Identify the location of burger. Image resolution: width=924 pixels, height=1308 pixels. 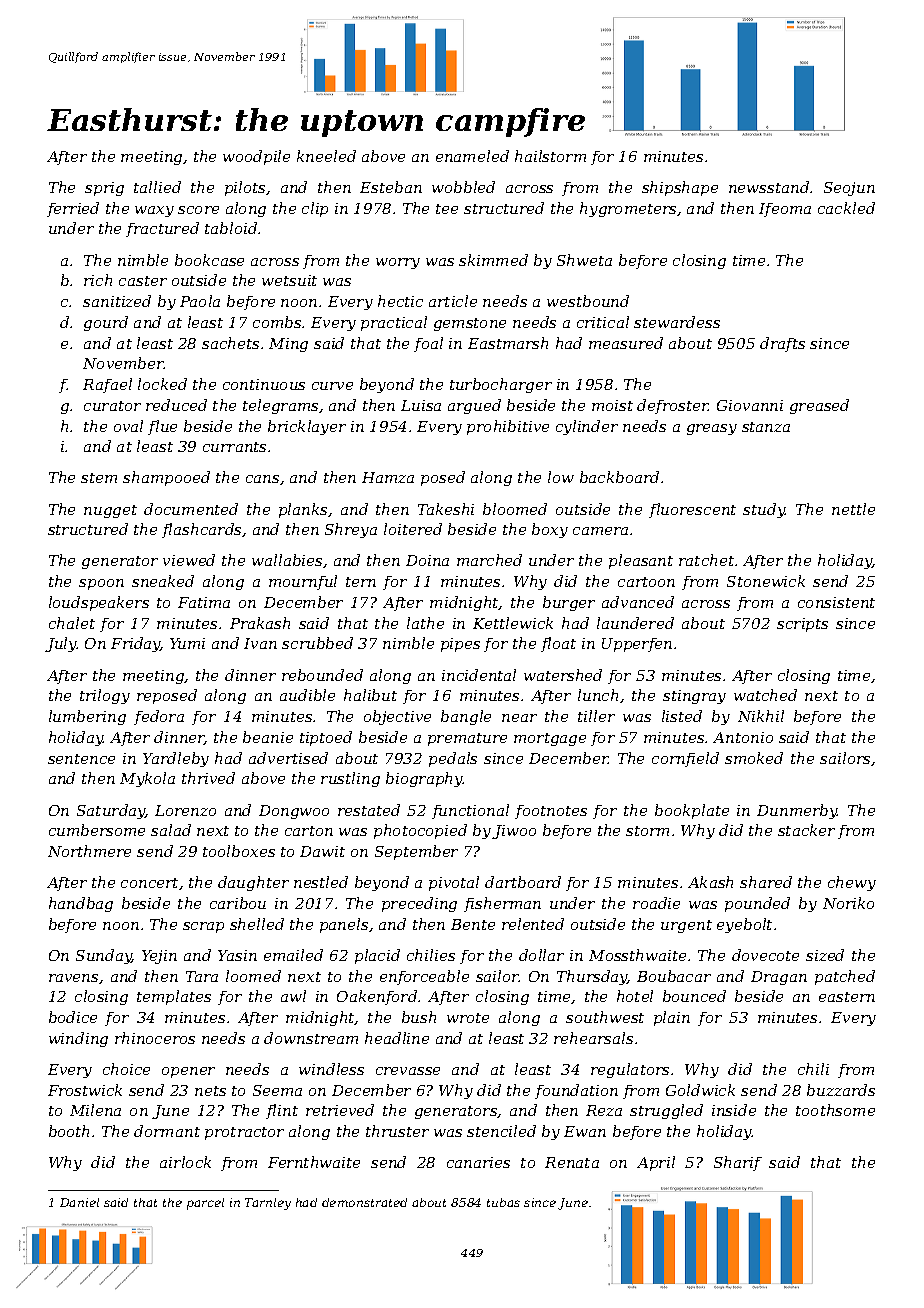
(569, 603).
